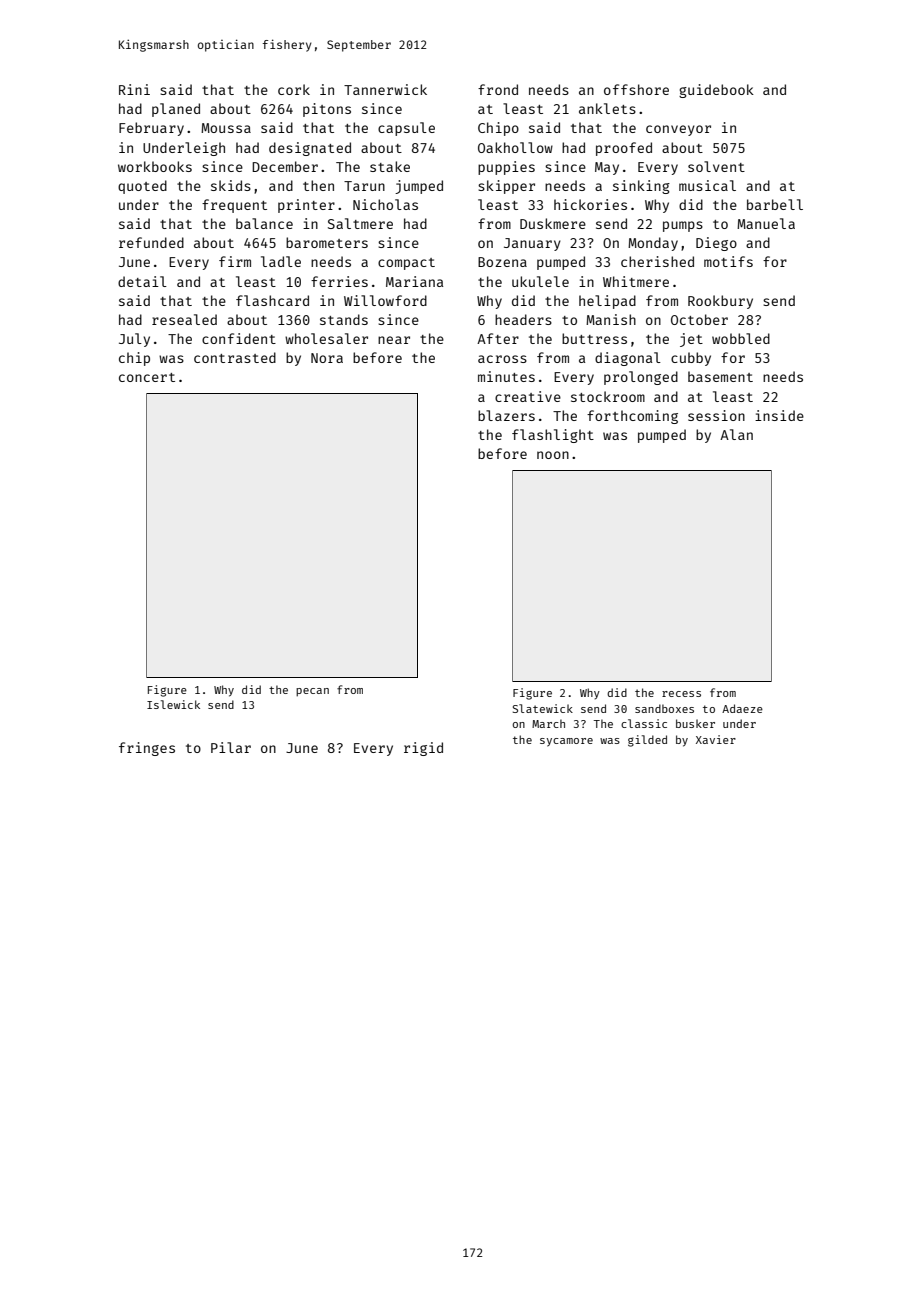 The height and width of the screenshot is (1308, 924). Describe the element at coordinates (498, 89) in the screenshot. I see `frond` at that location.
